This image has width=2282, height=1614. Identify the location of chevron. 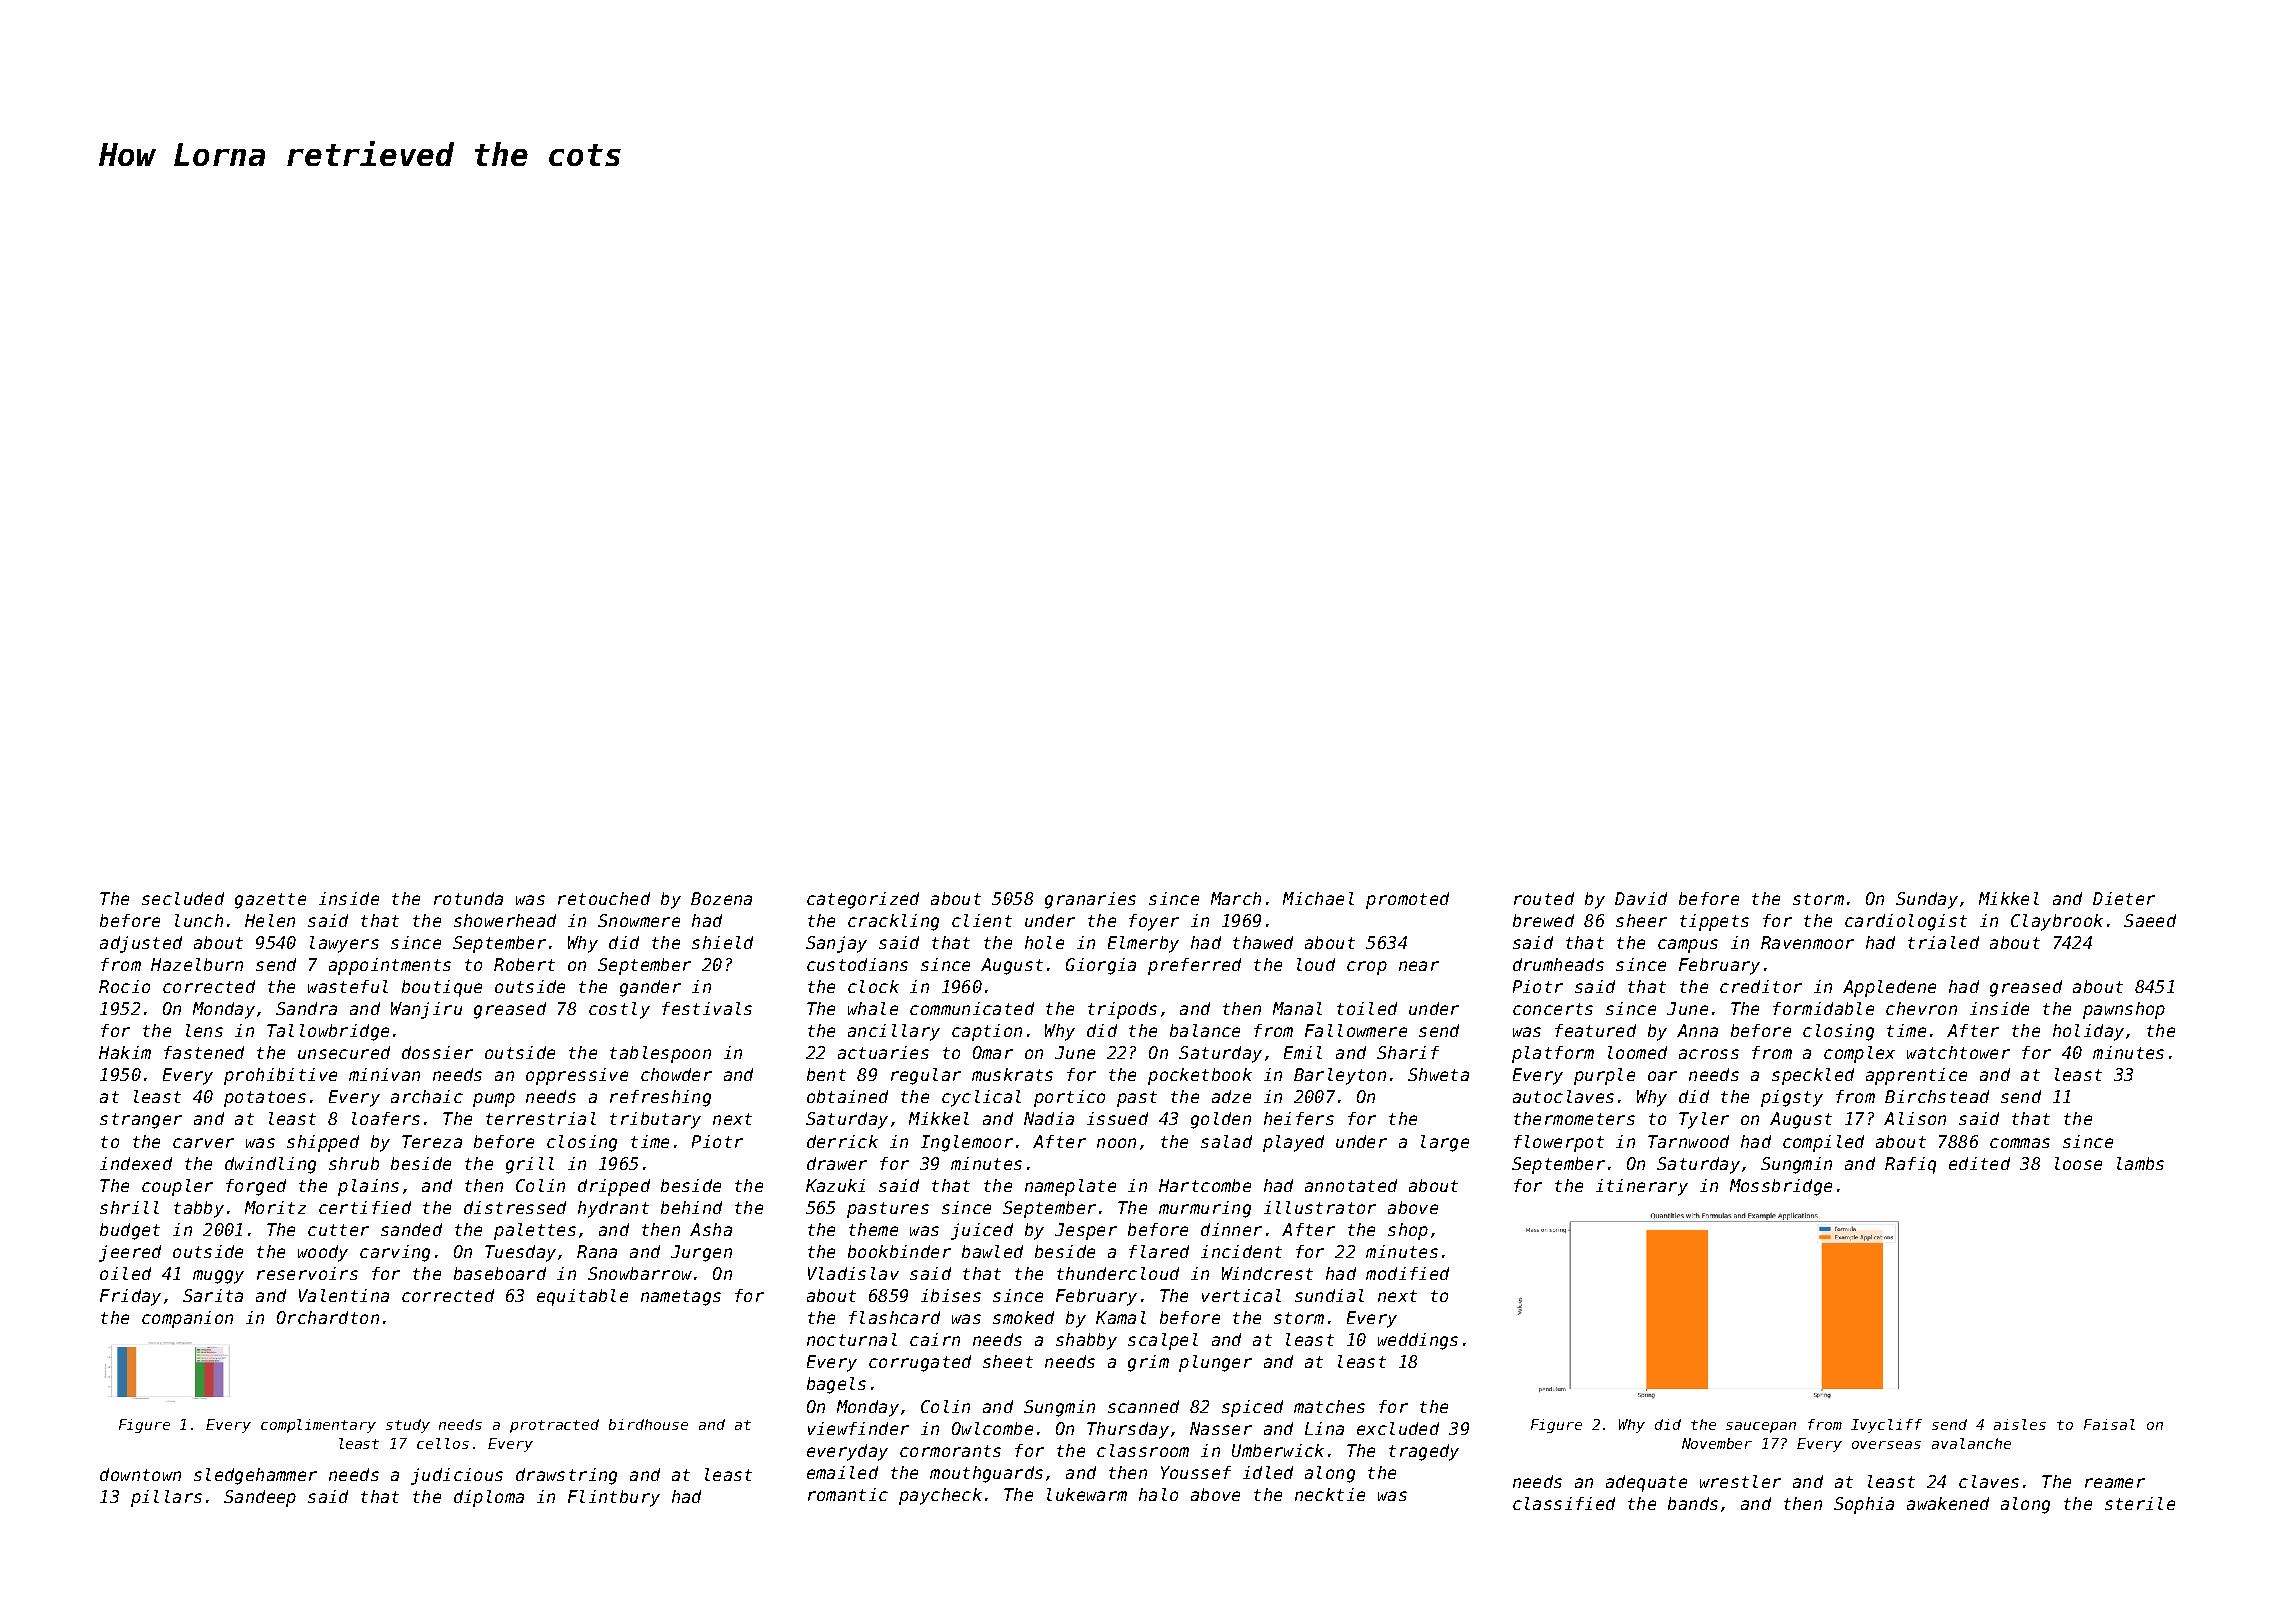
(1921, 1008).
